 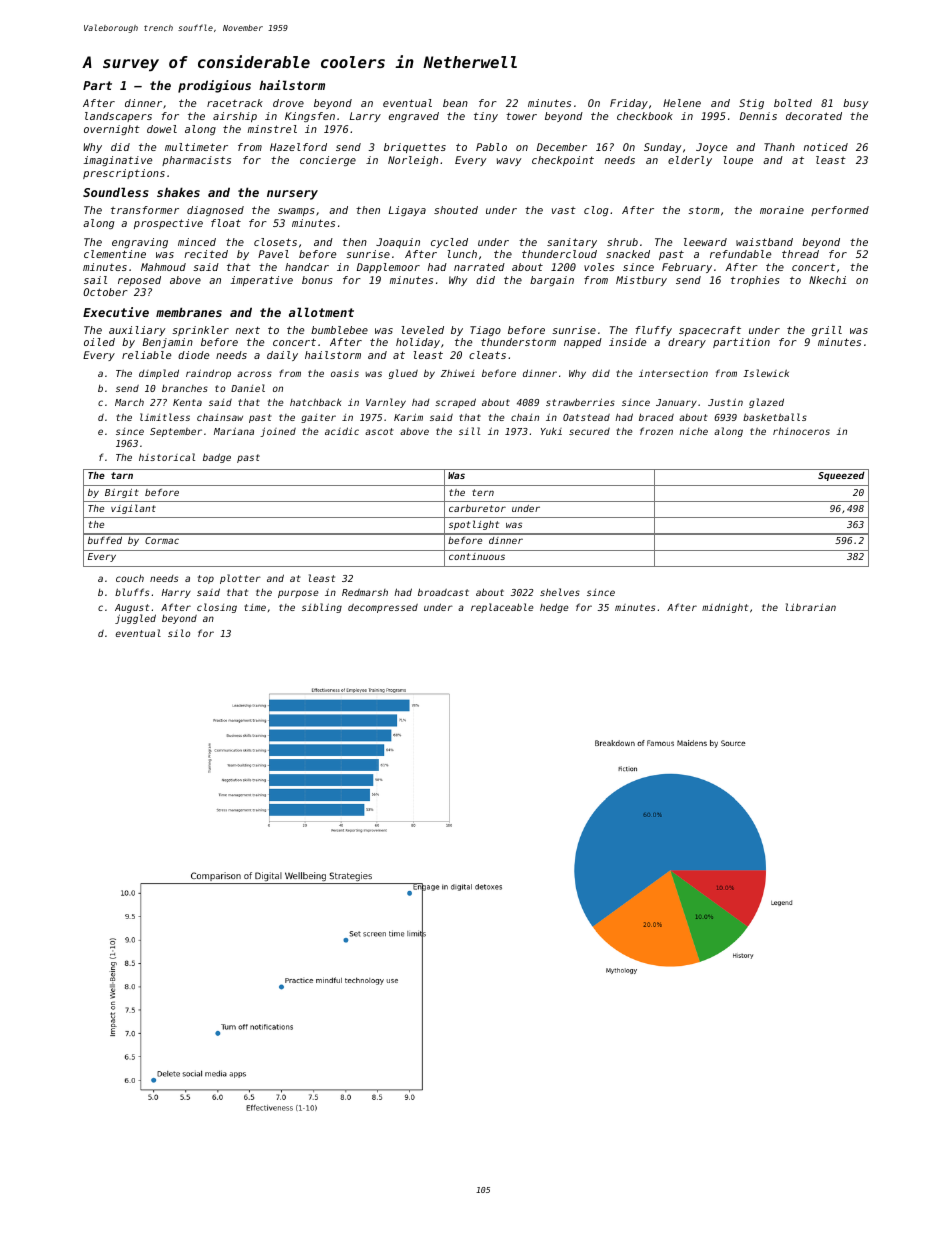 I want to click on librarian, so click(x=811, y=607).
